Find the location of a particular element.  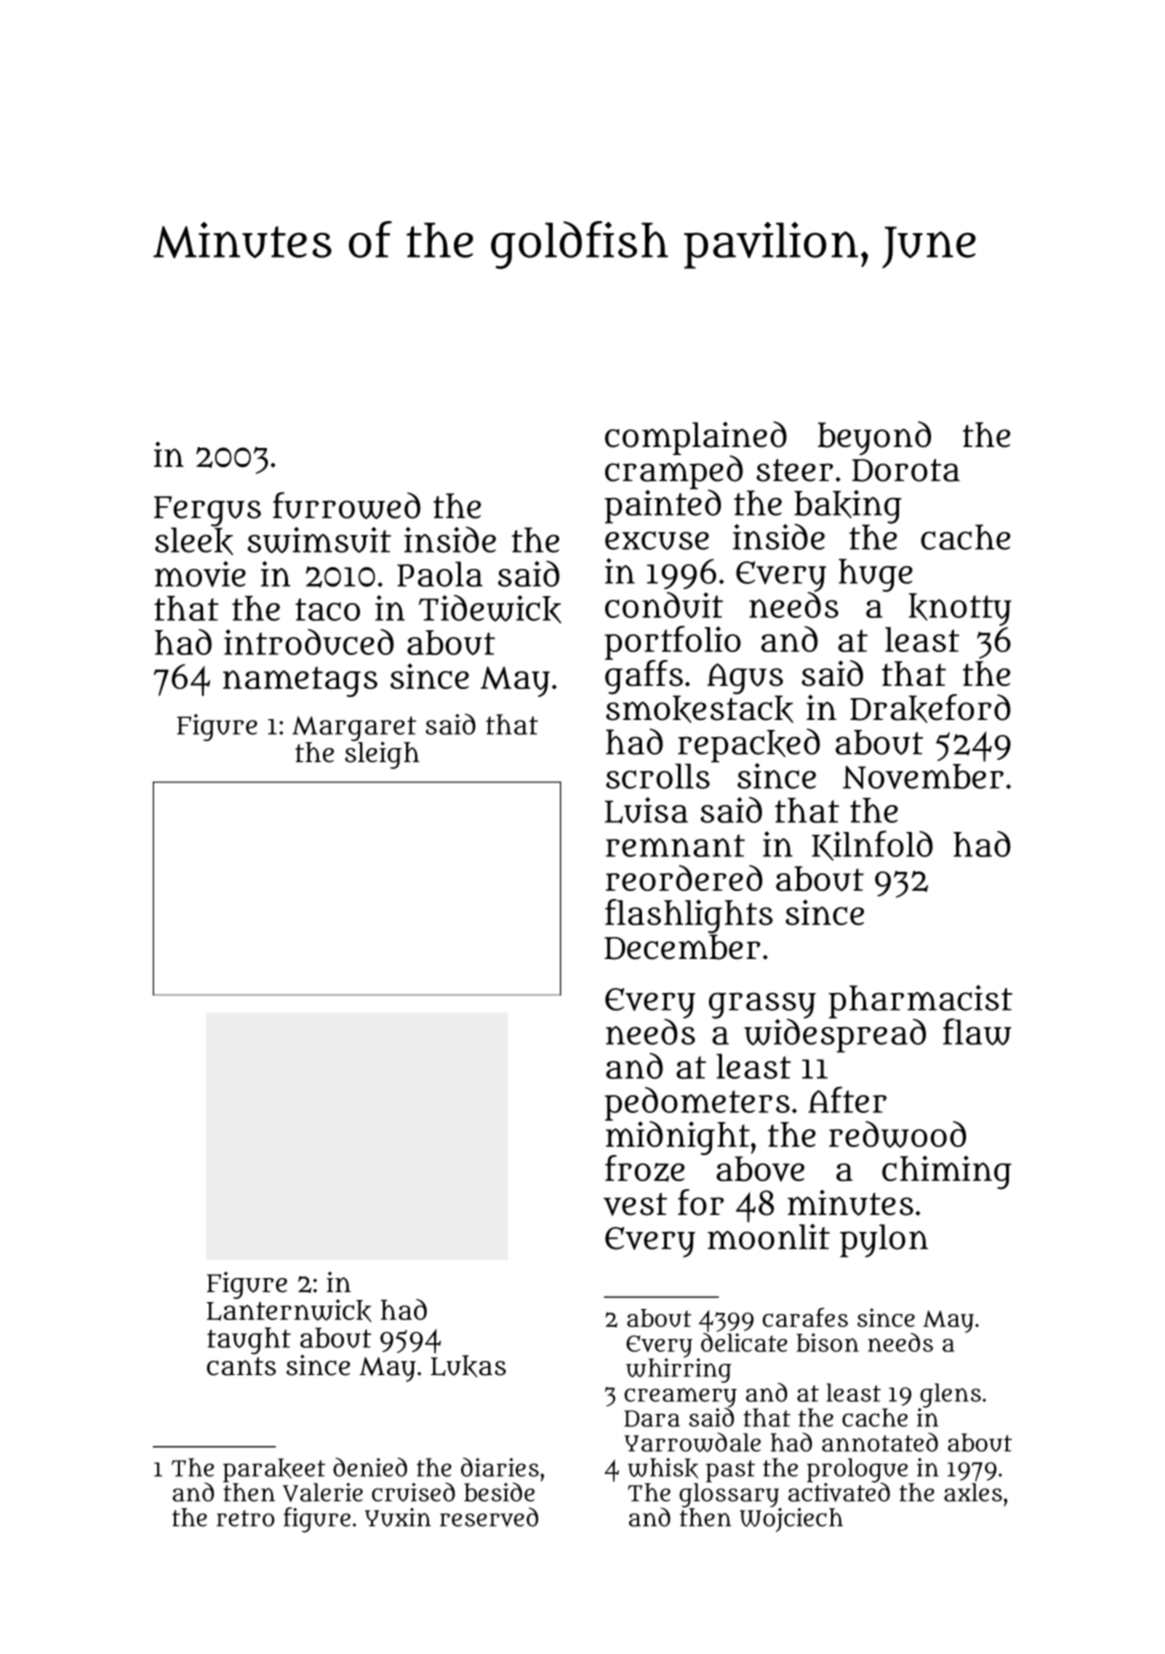

December is located at coordinates (682, 947).
